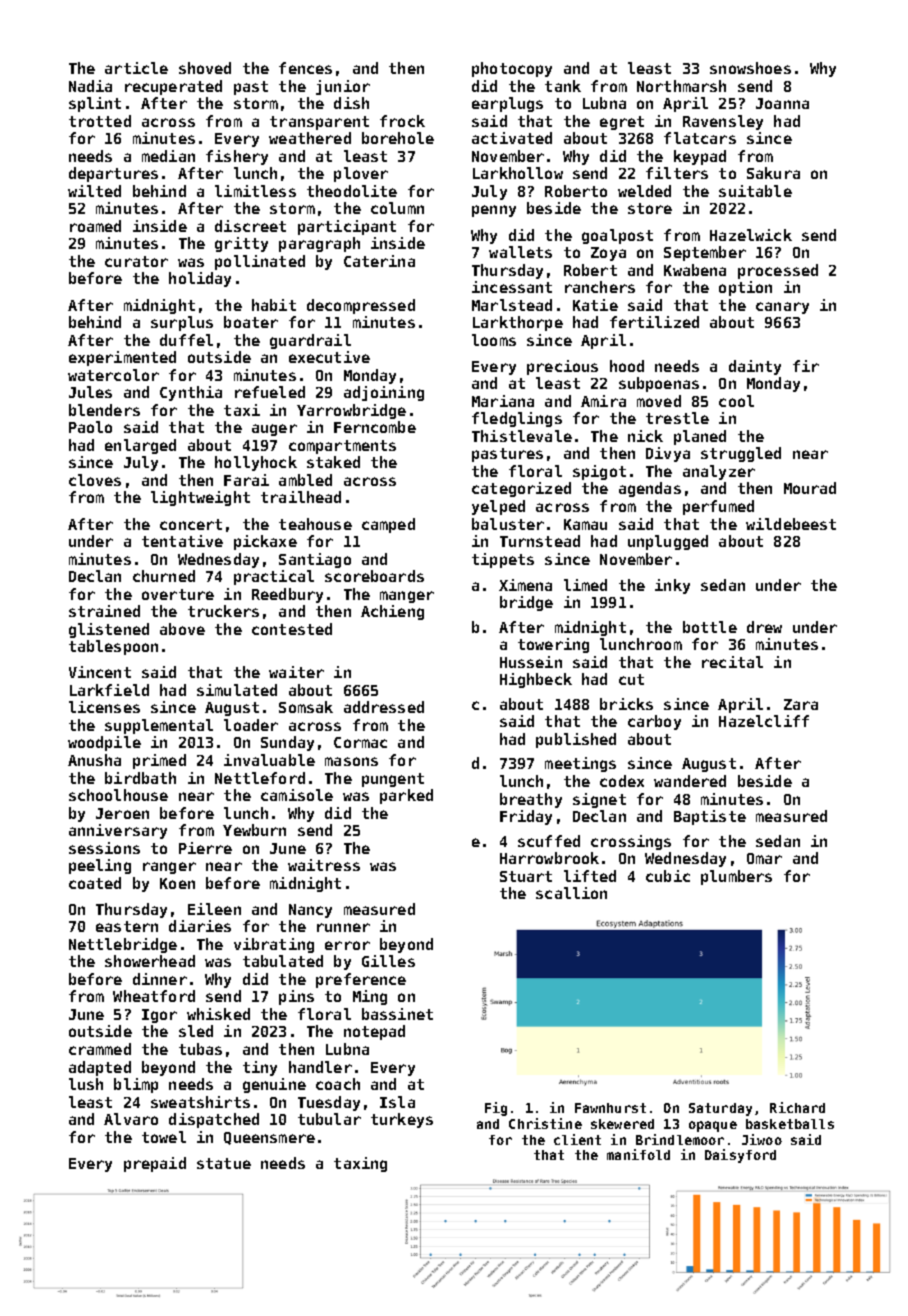  Describe the element at coordinates (237, 690) in the image. I see `simulated` at that location.
